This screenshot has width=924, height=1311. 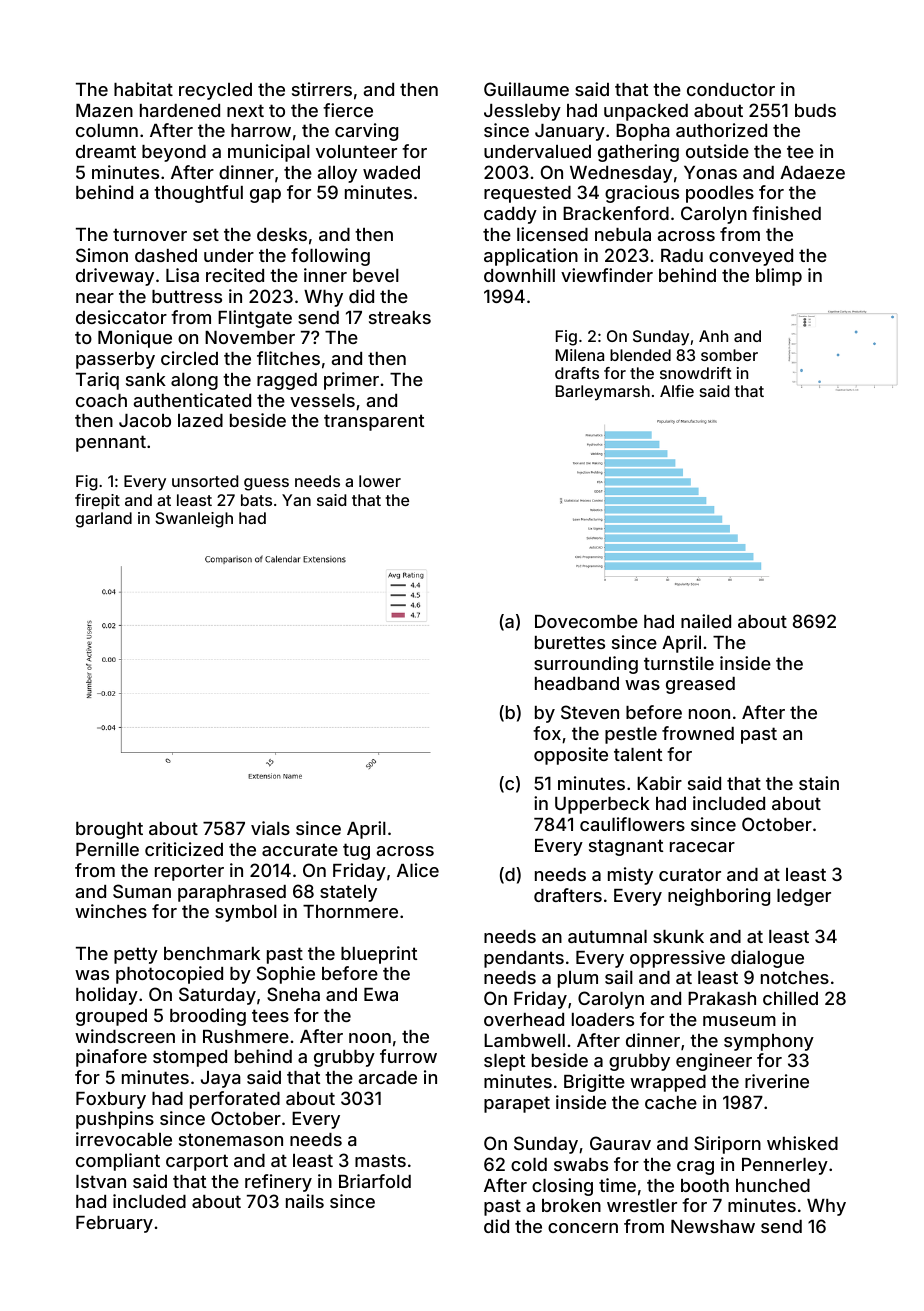 I want to click on paraphrased, so click(x=232, y=893).
